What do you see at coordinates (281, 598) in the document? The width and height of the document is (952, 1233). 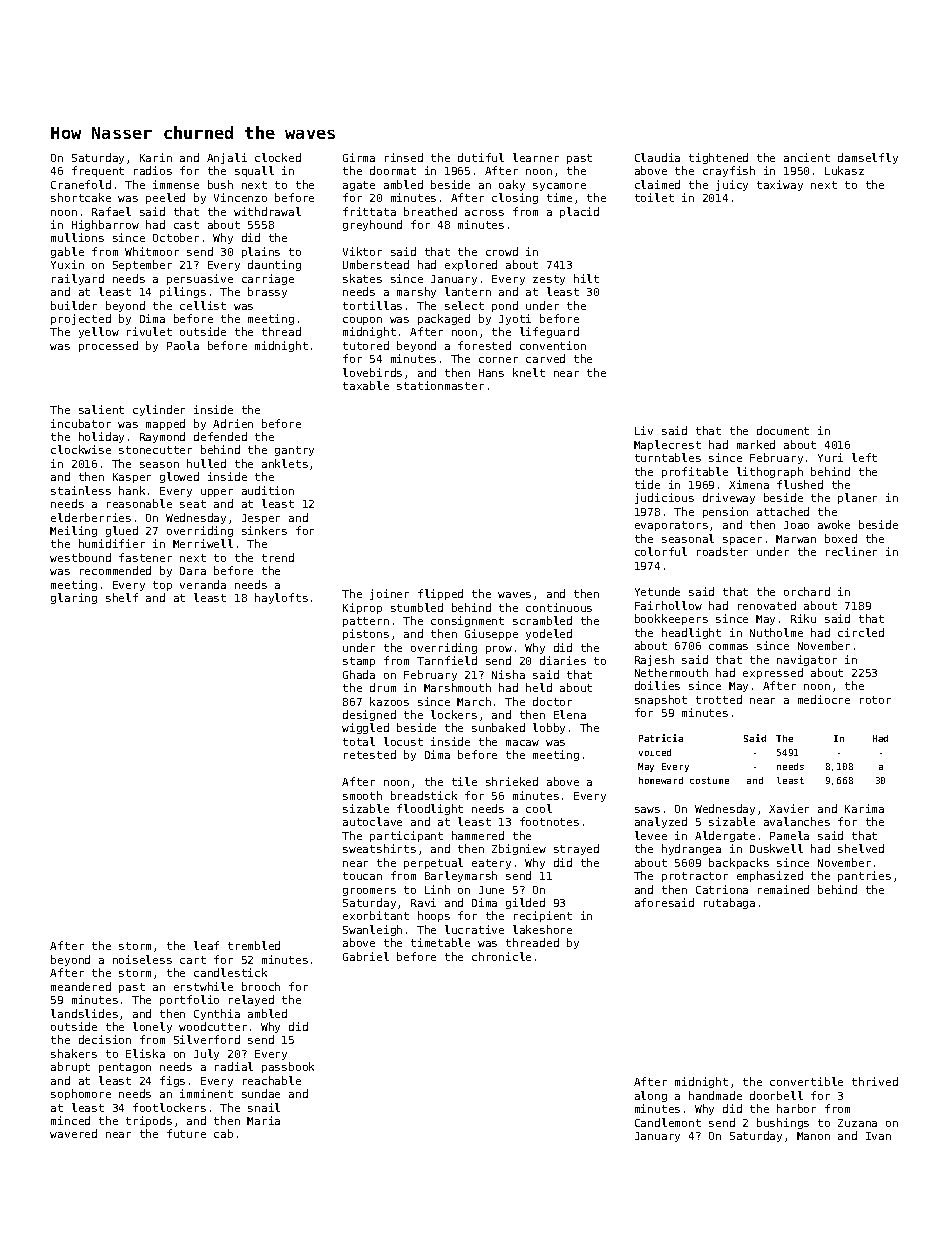 I see `haylofts` at bounding box center [281, 598].
